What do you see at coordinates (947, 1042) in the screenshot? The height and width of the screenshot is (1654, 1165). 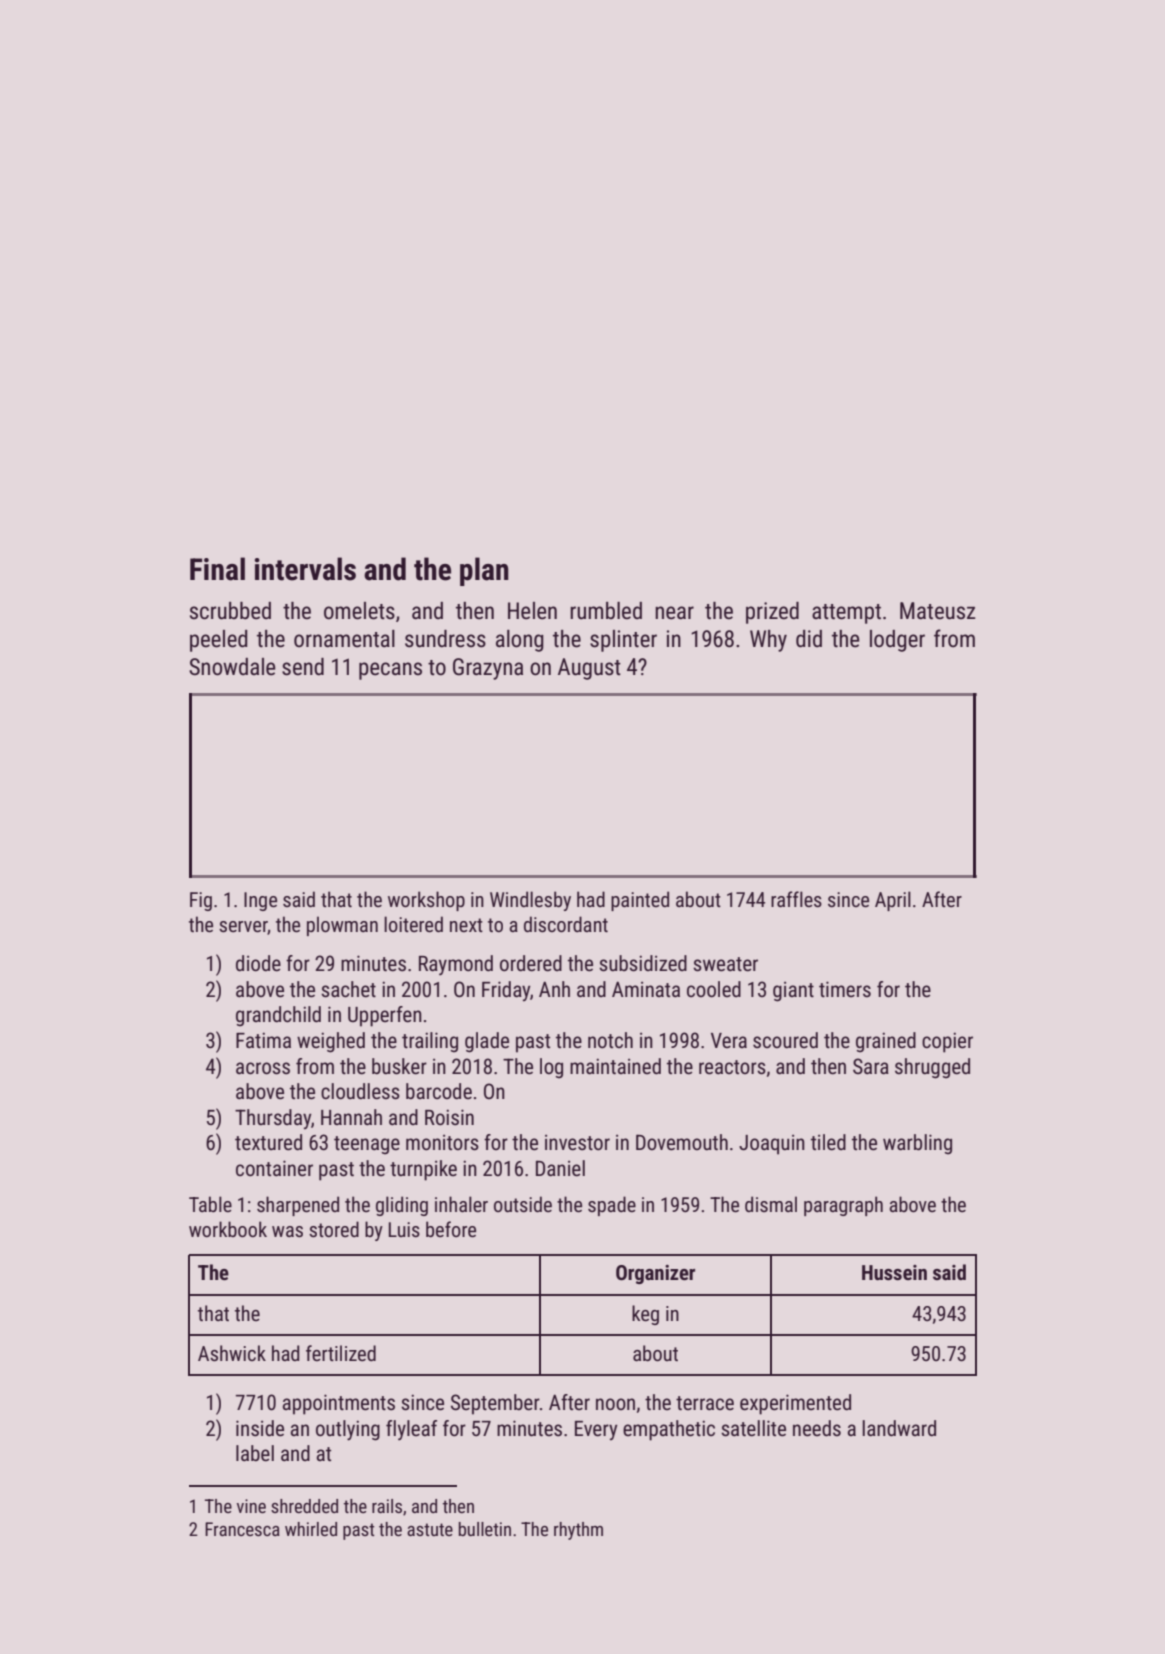 I see `copier` at bounding box center [947, 1042].
